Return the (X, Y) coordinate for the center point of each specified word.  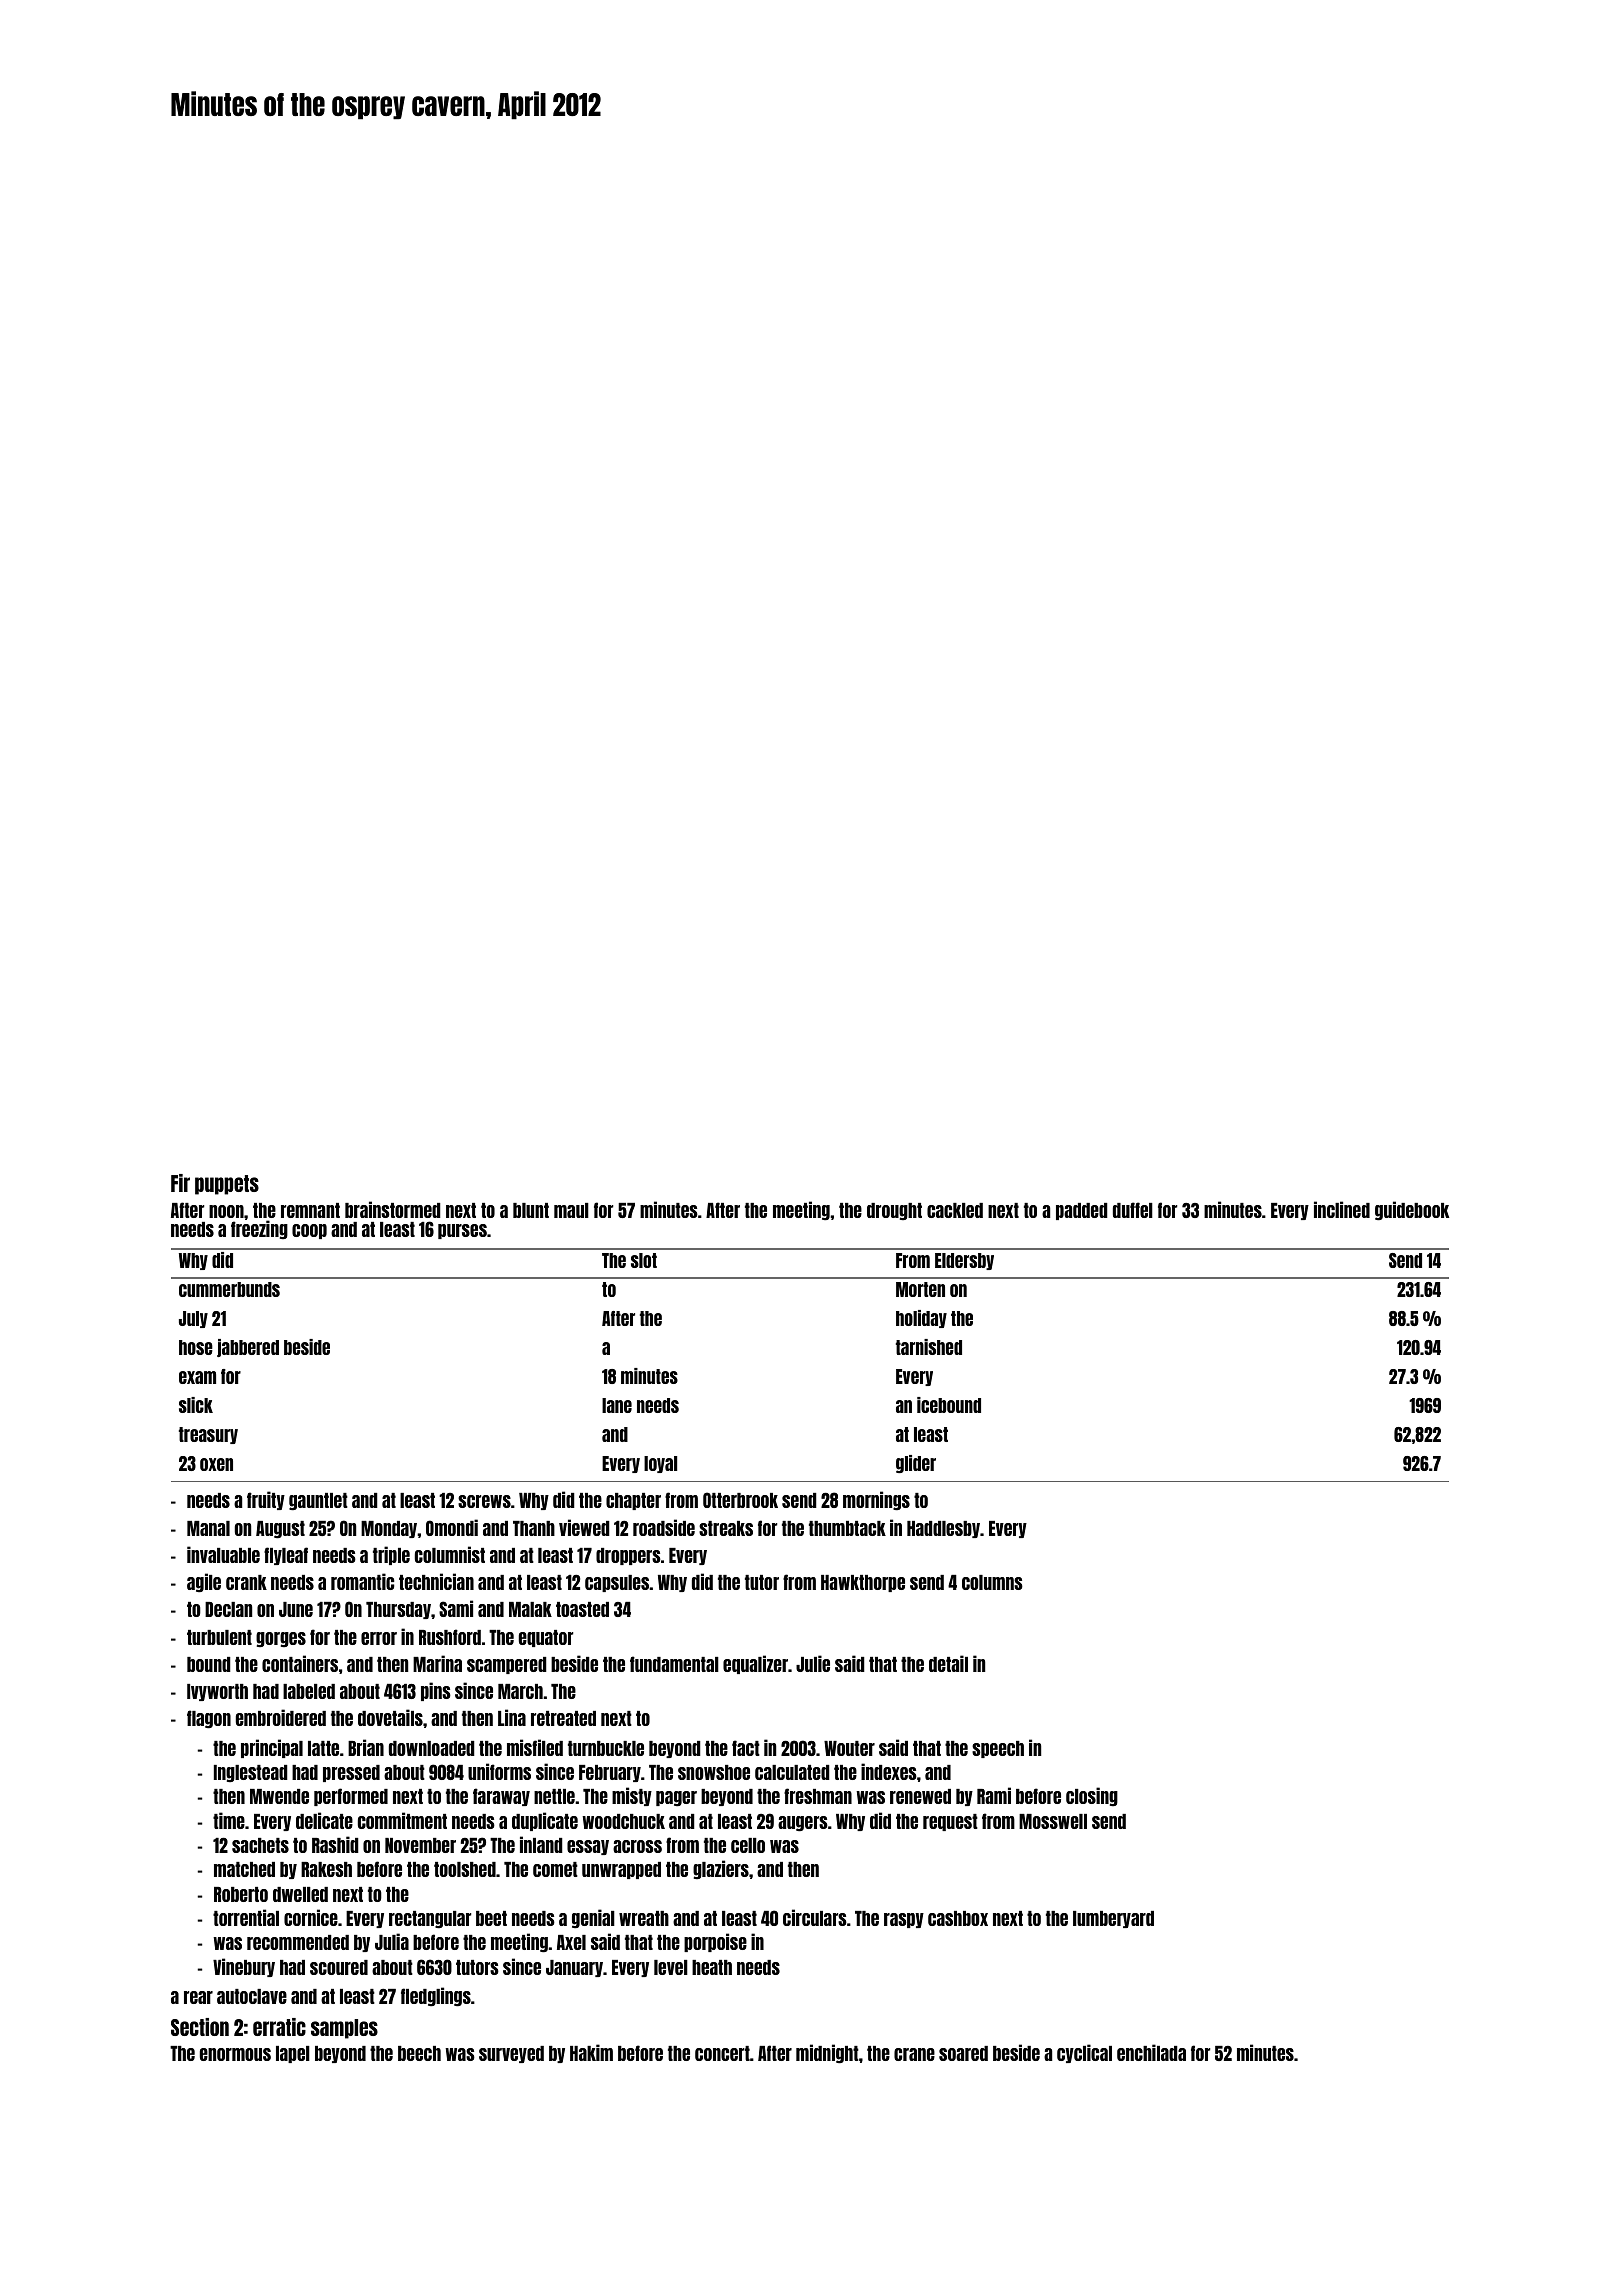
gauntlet (318, 1501)
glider (916, 1464)
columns (992, 1582)
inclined (1342, 1209)
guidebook (1412, 1210)
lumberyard (1113, 1919)
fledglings (436, 1996)
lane (617, 1405)
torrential (246, 1917)
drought (894, 1211)
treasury (208, 1435)
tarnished (929, 1347)
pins (436, 1691)
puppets (227, 1185)
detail (948, 1663)
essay (588, 1847)
